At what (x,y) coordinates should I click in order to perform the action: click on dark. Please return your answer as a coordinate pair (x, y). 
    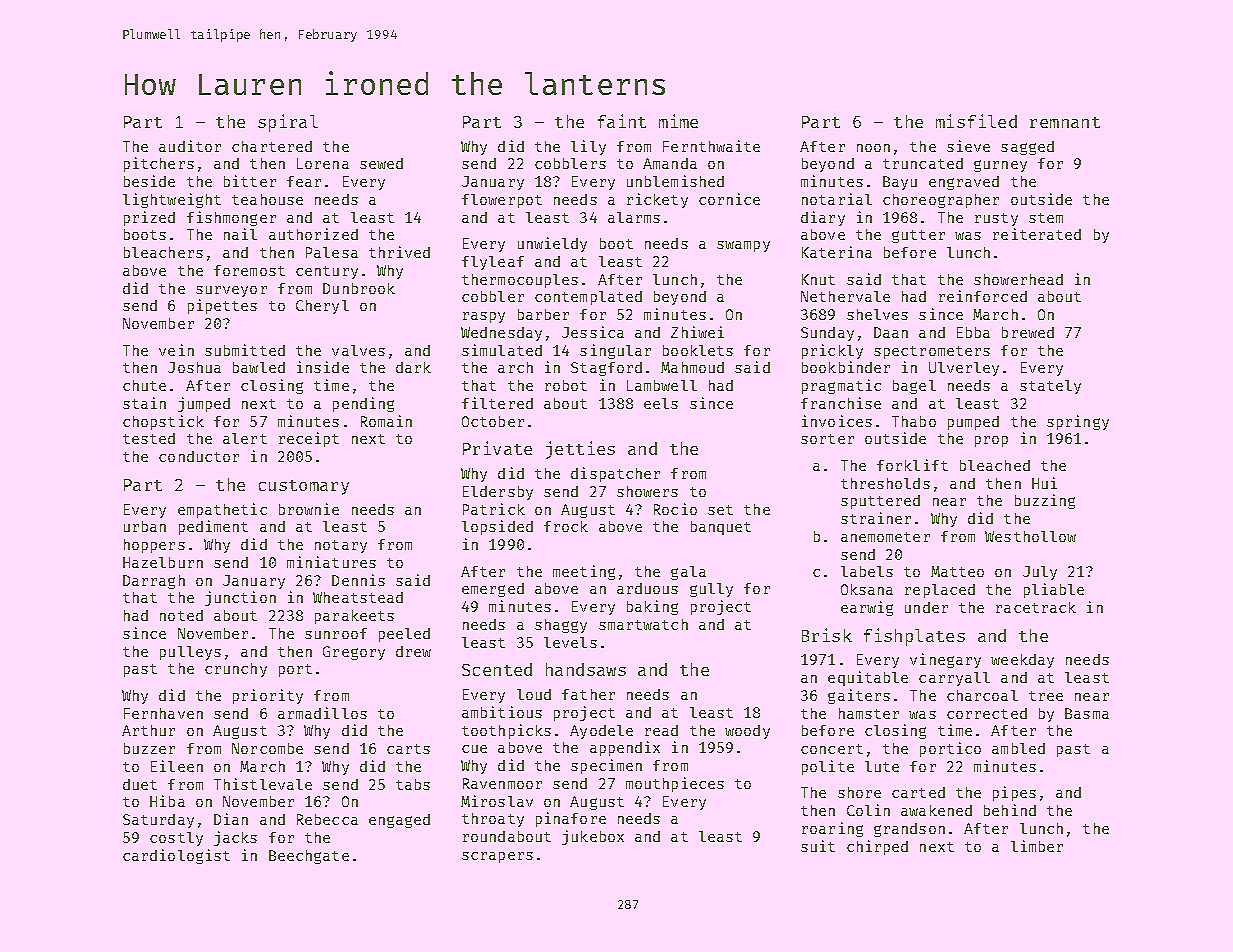
    Looking at the image, I should click on (413, 367).
